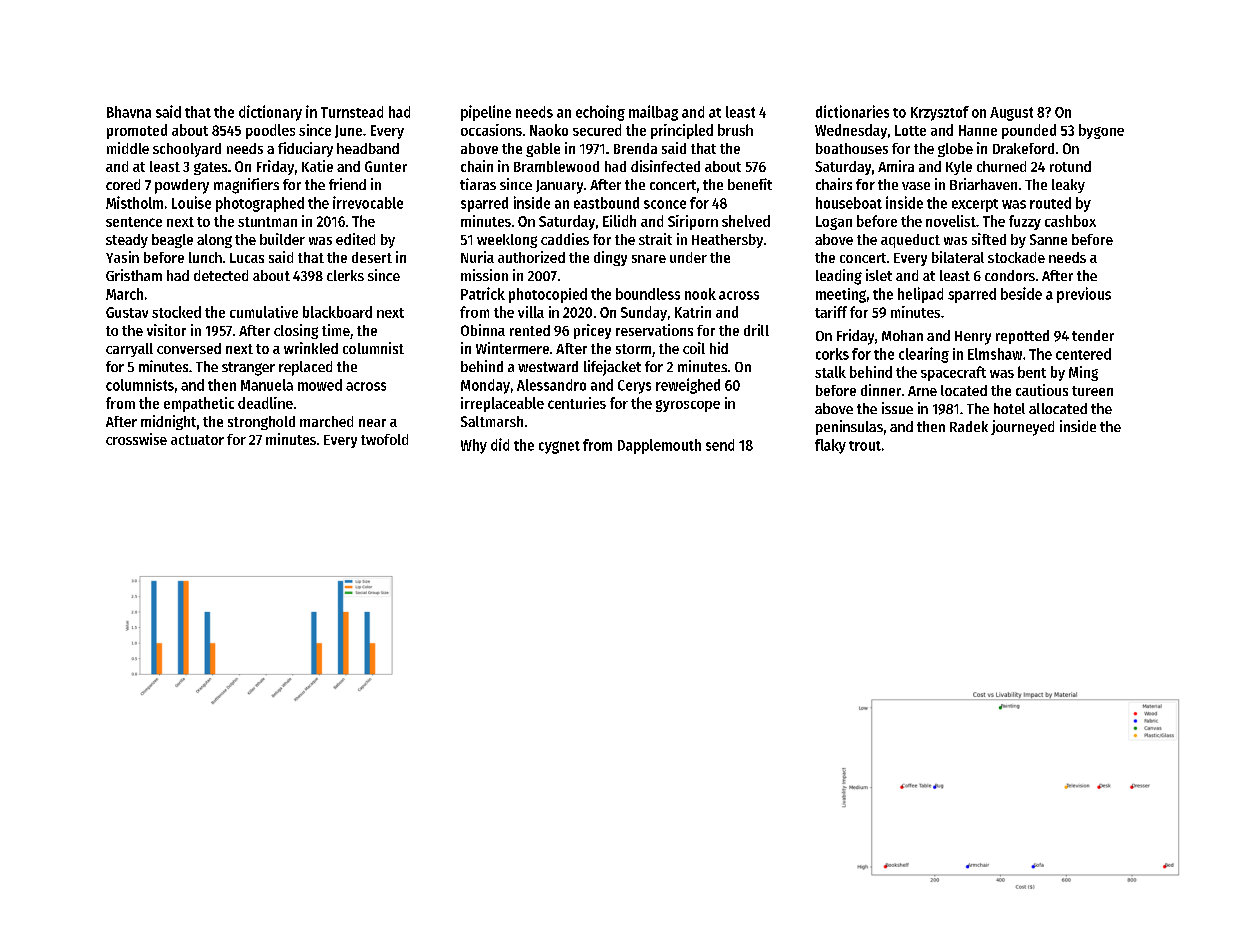  What do you see at coordinates (916, 186) in the document?
I see `vase` at bounding box center [916, 186].
